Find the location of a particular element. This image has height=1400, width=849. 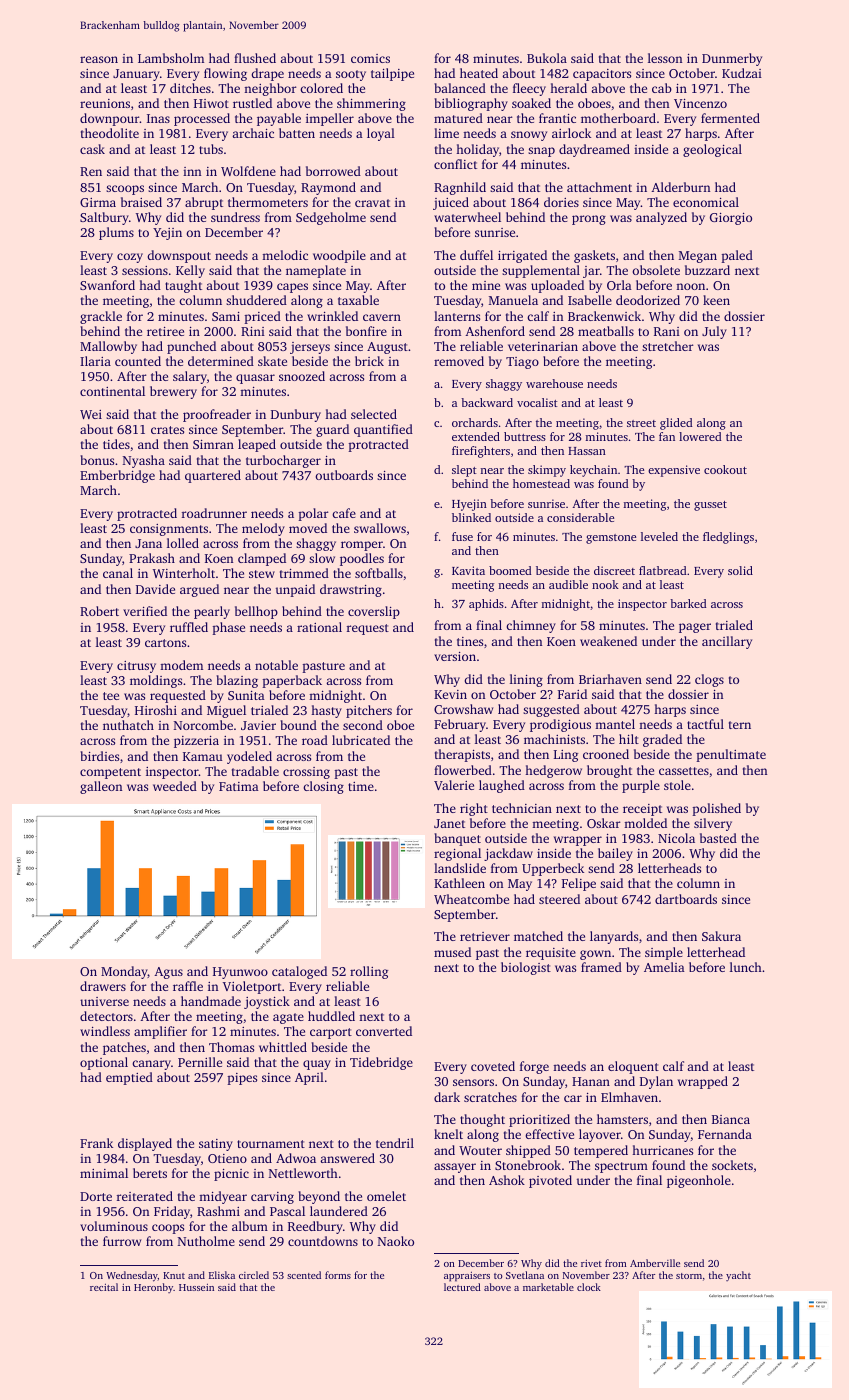

melody is located at coordinates (263, 529).
